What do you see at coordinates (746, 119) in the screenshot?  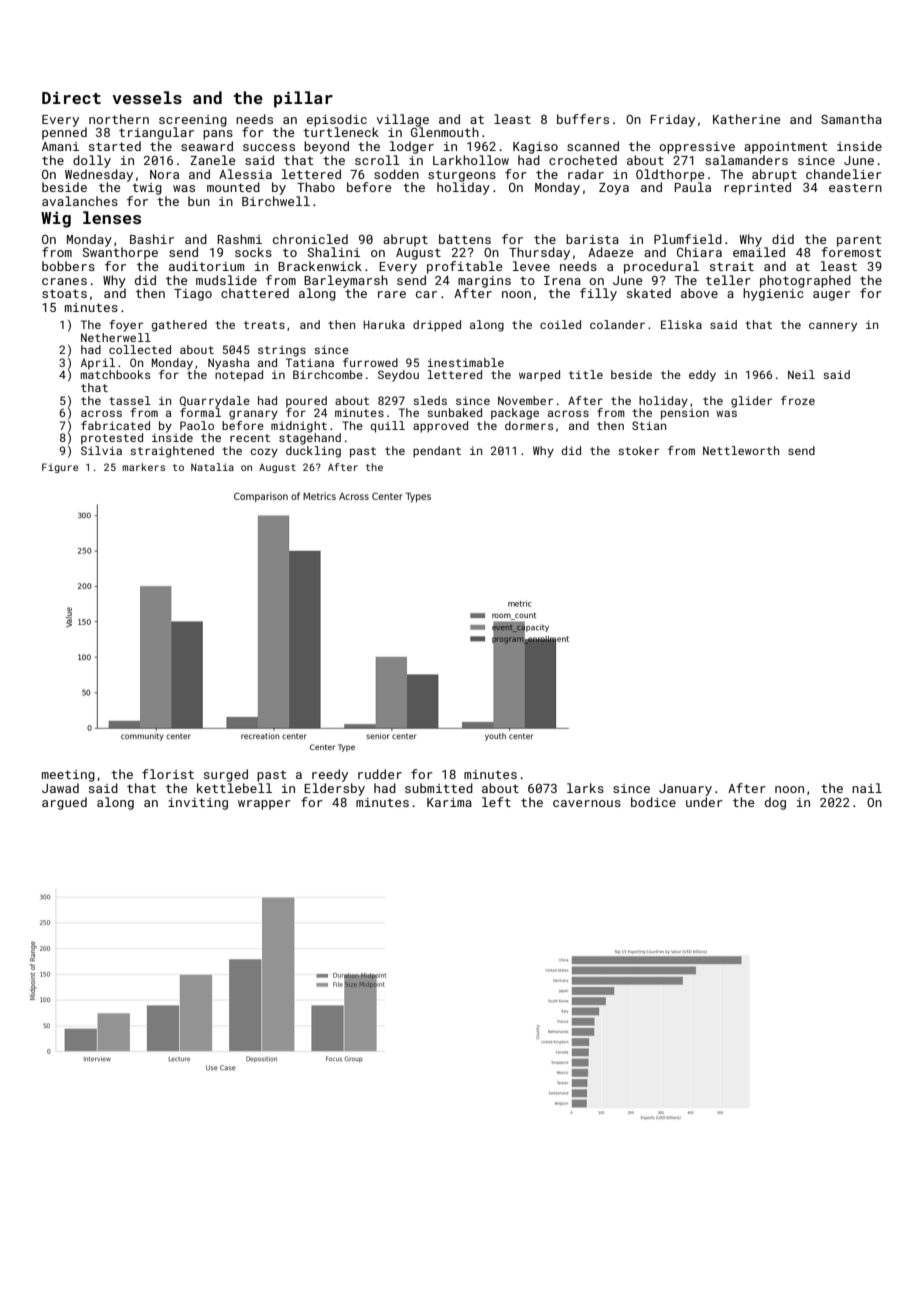 I see `Katherine` at bounding box center [746, 119].
